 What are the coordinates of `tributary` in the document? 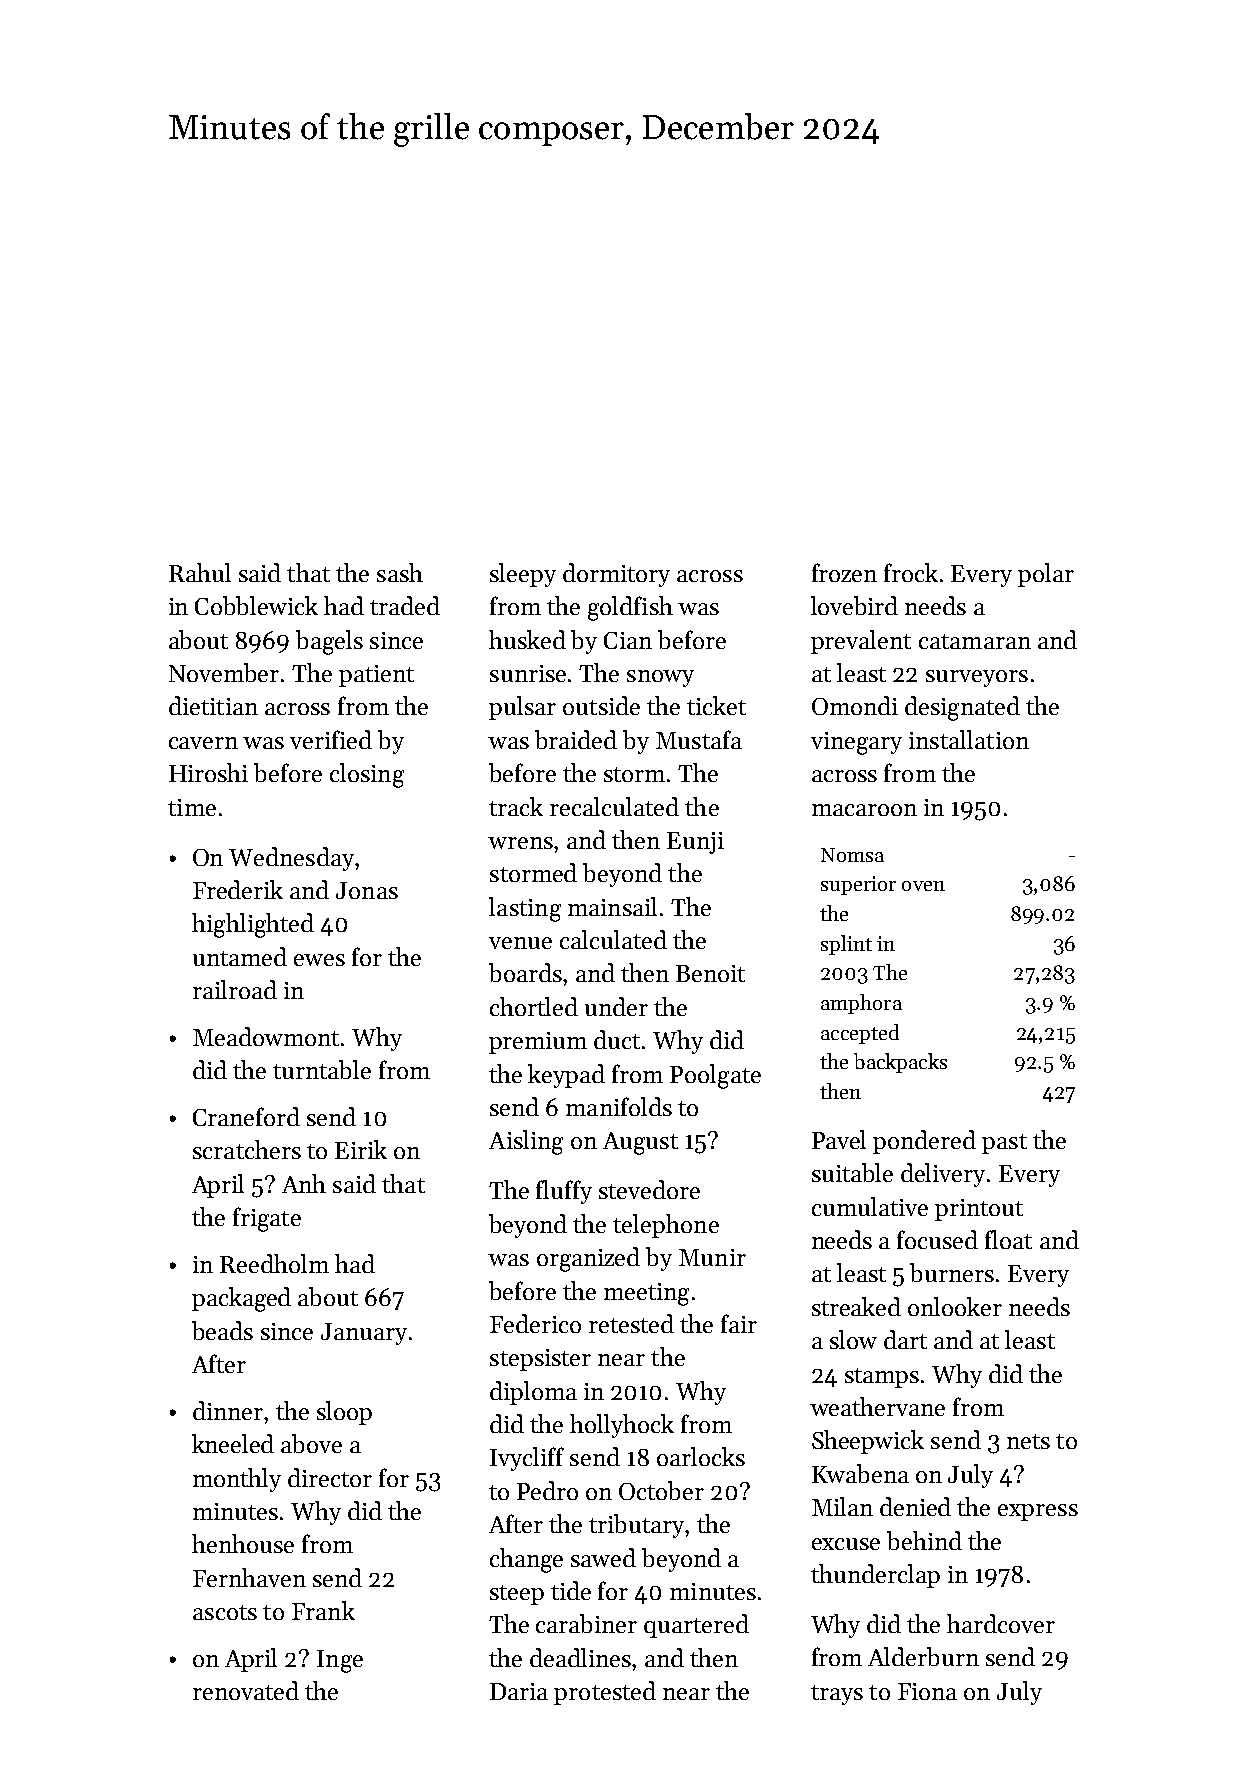 It's located at (636, 1526).
